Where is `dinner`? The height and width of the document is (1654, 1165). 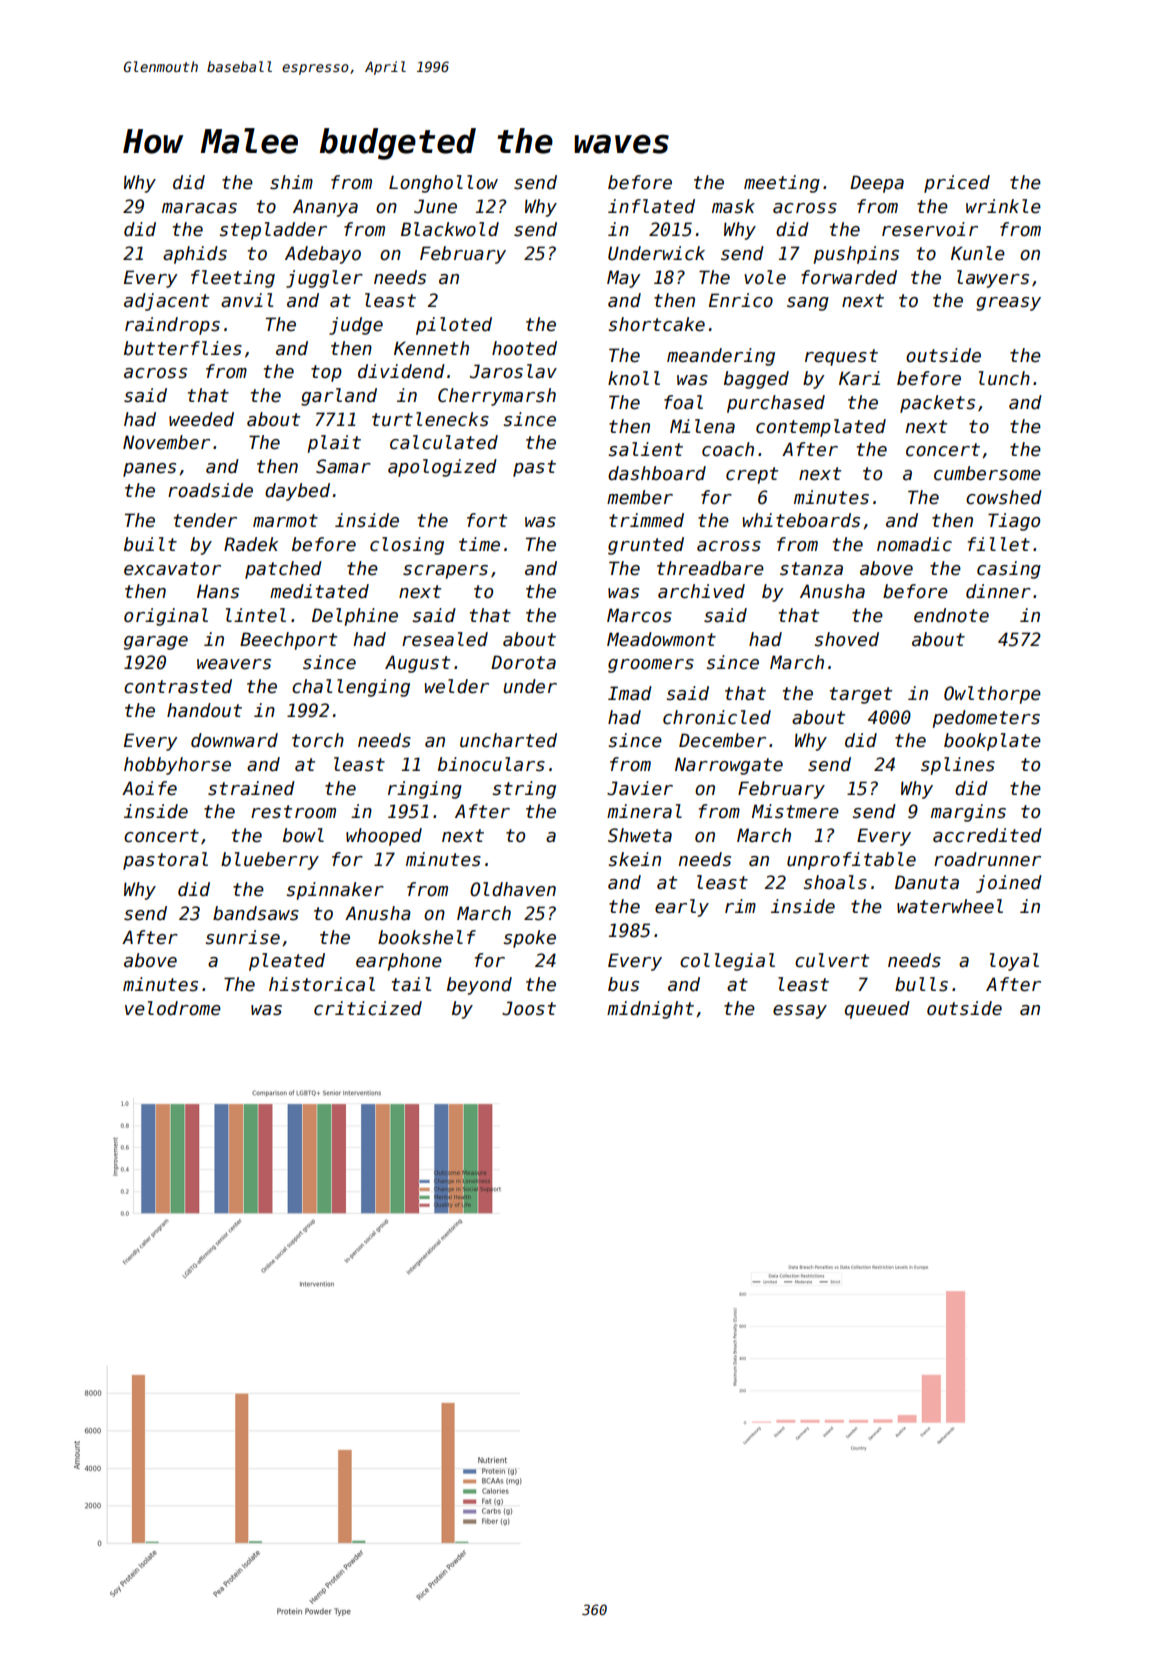 dinner is located at coordinates (998, 591).
